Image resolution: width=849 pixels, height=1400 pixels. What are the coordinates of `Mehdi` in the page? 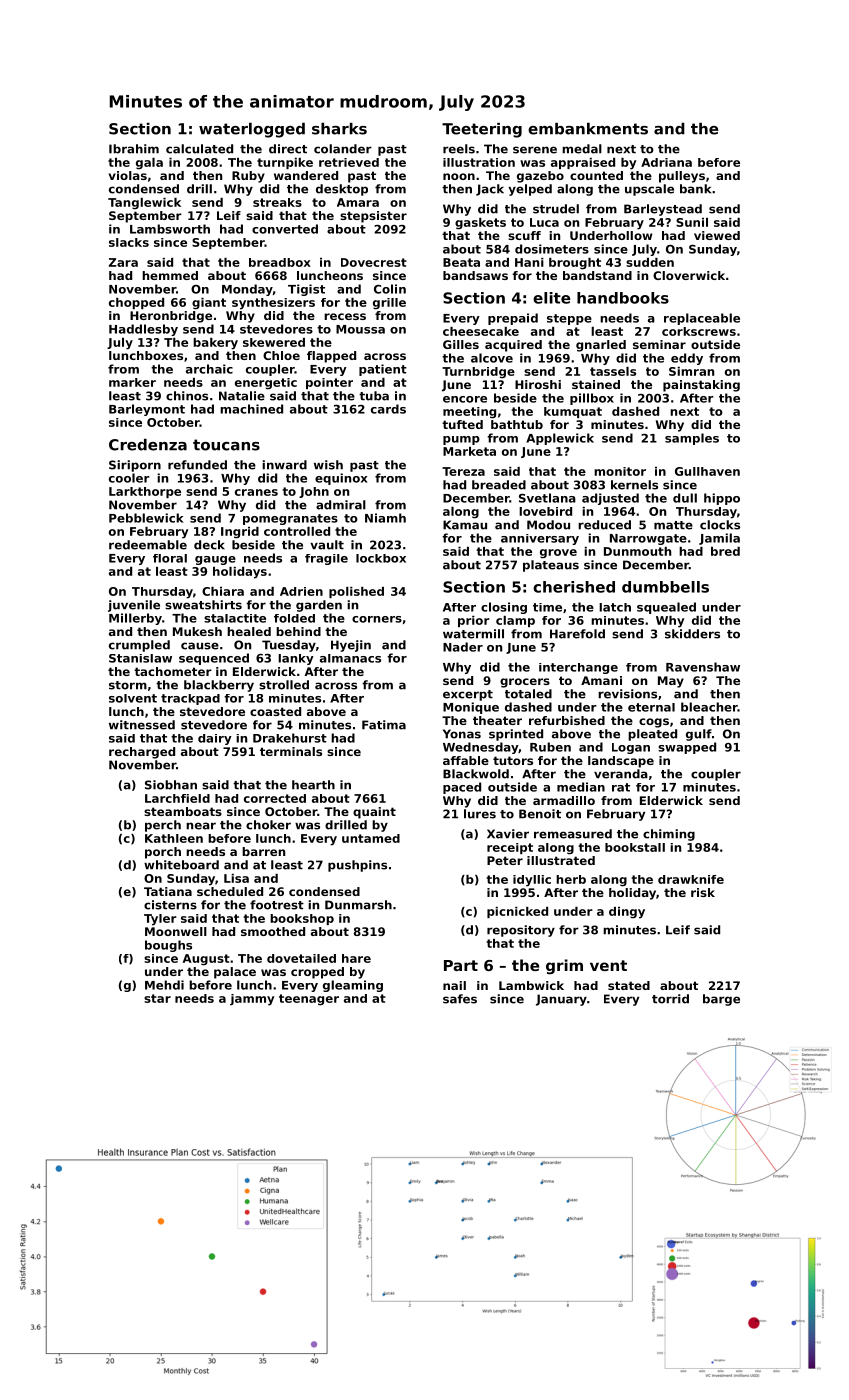 It's located at (164, 985).
